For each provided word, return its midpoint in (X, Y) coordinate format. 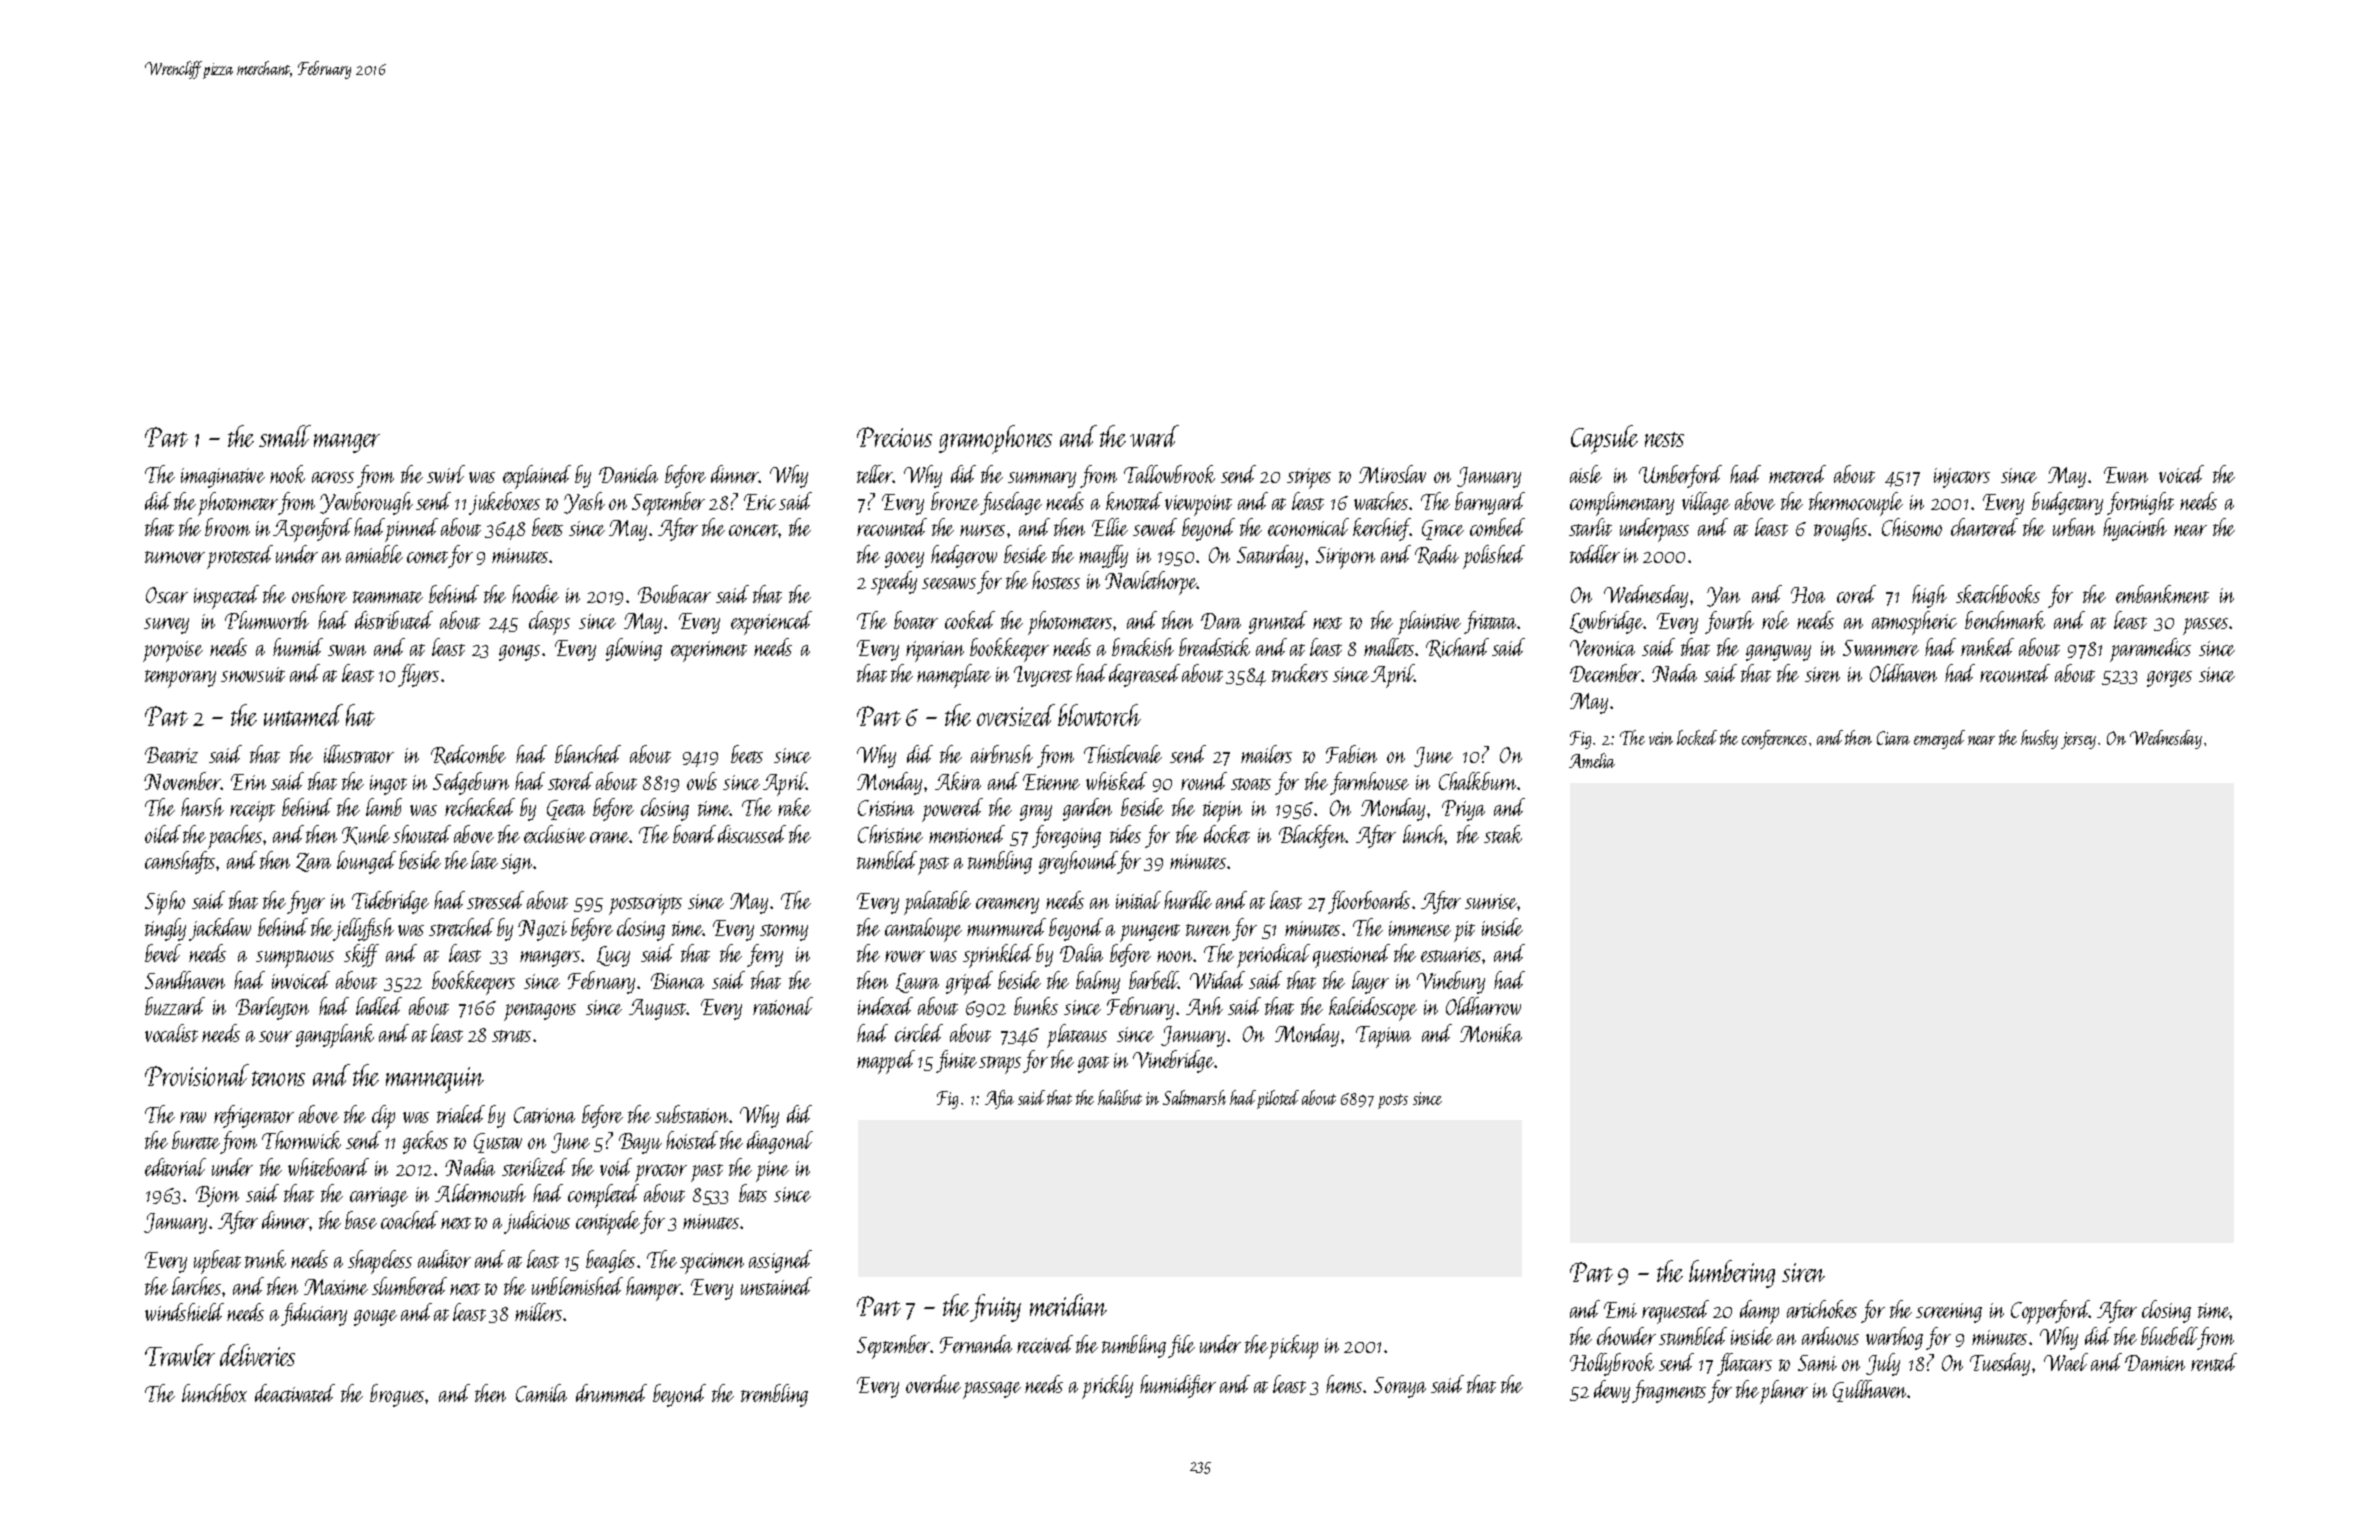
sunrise (1491, 901)
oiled (163, 834)
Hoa (1808, 595)
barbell (1154, 980)
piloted (1278, 1099)
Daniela (628, 474)
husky (2039, 739)
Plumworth (267, 620)
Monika (1491, 1033)
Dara (1221, 621)
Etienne (1051, 782)
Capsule (1604, 439)
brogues (397, 1395)
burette (196, 1140)
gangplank (335, 1036)
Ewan (2126, 475)
